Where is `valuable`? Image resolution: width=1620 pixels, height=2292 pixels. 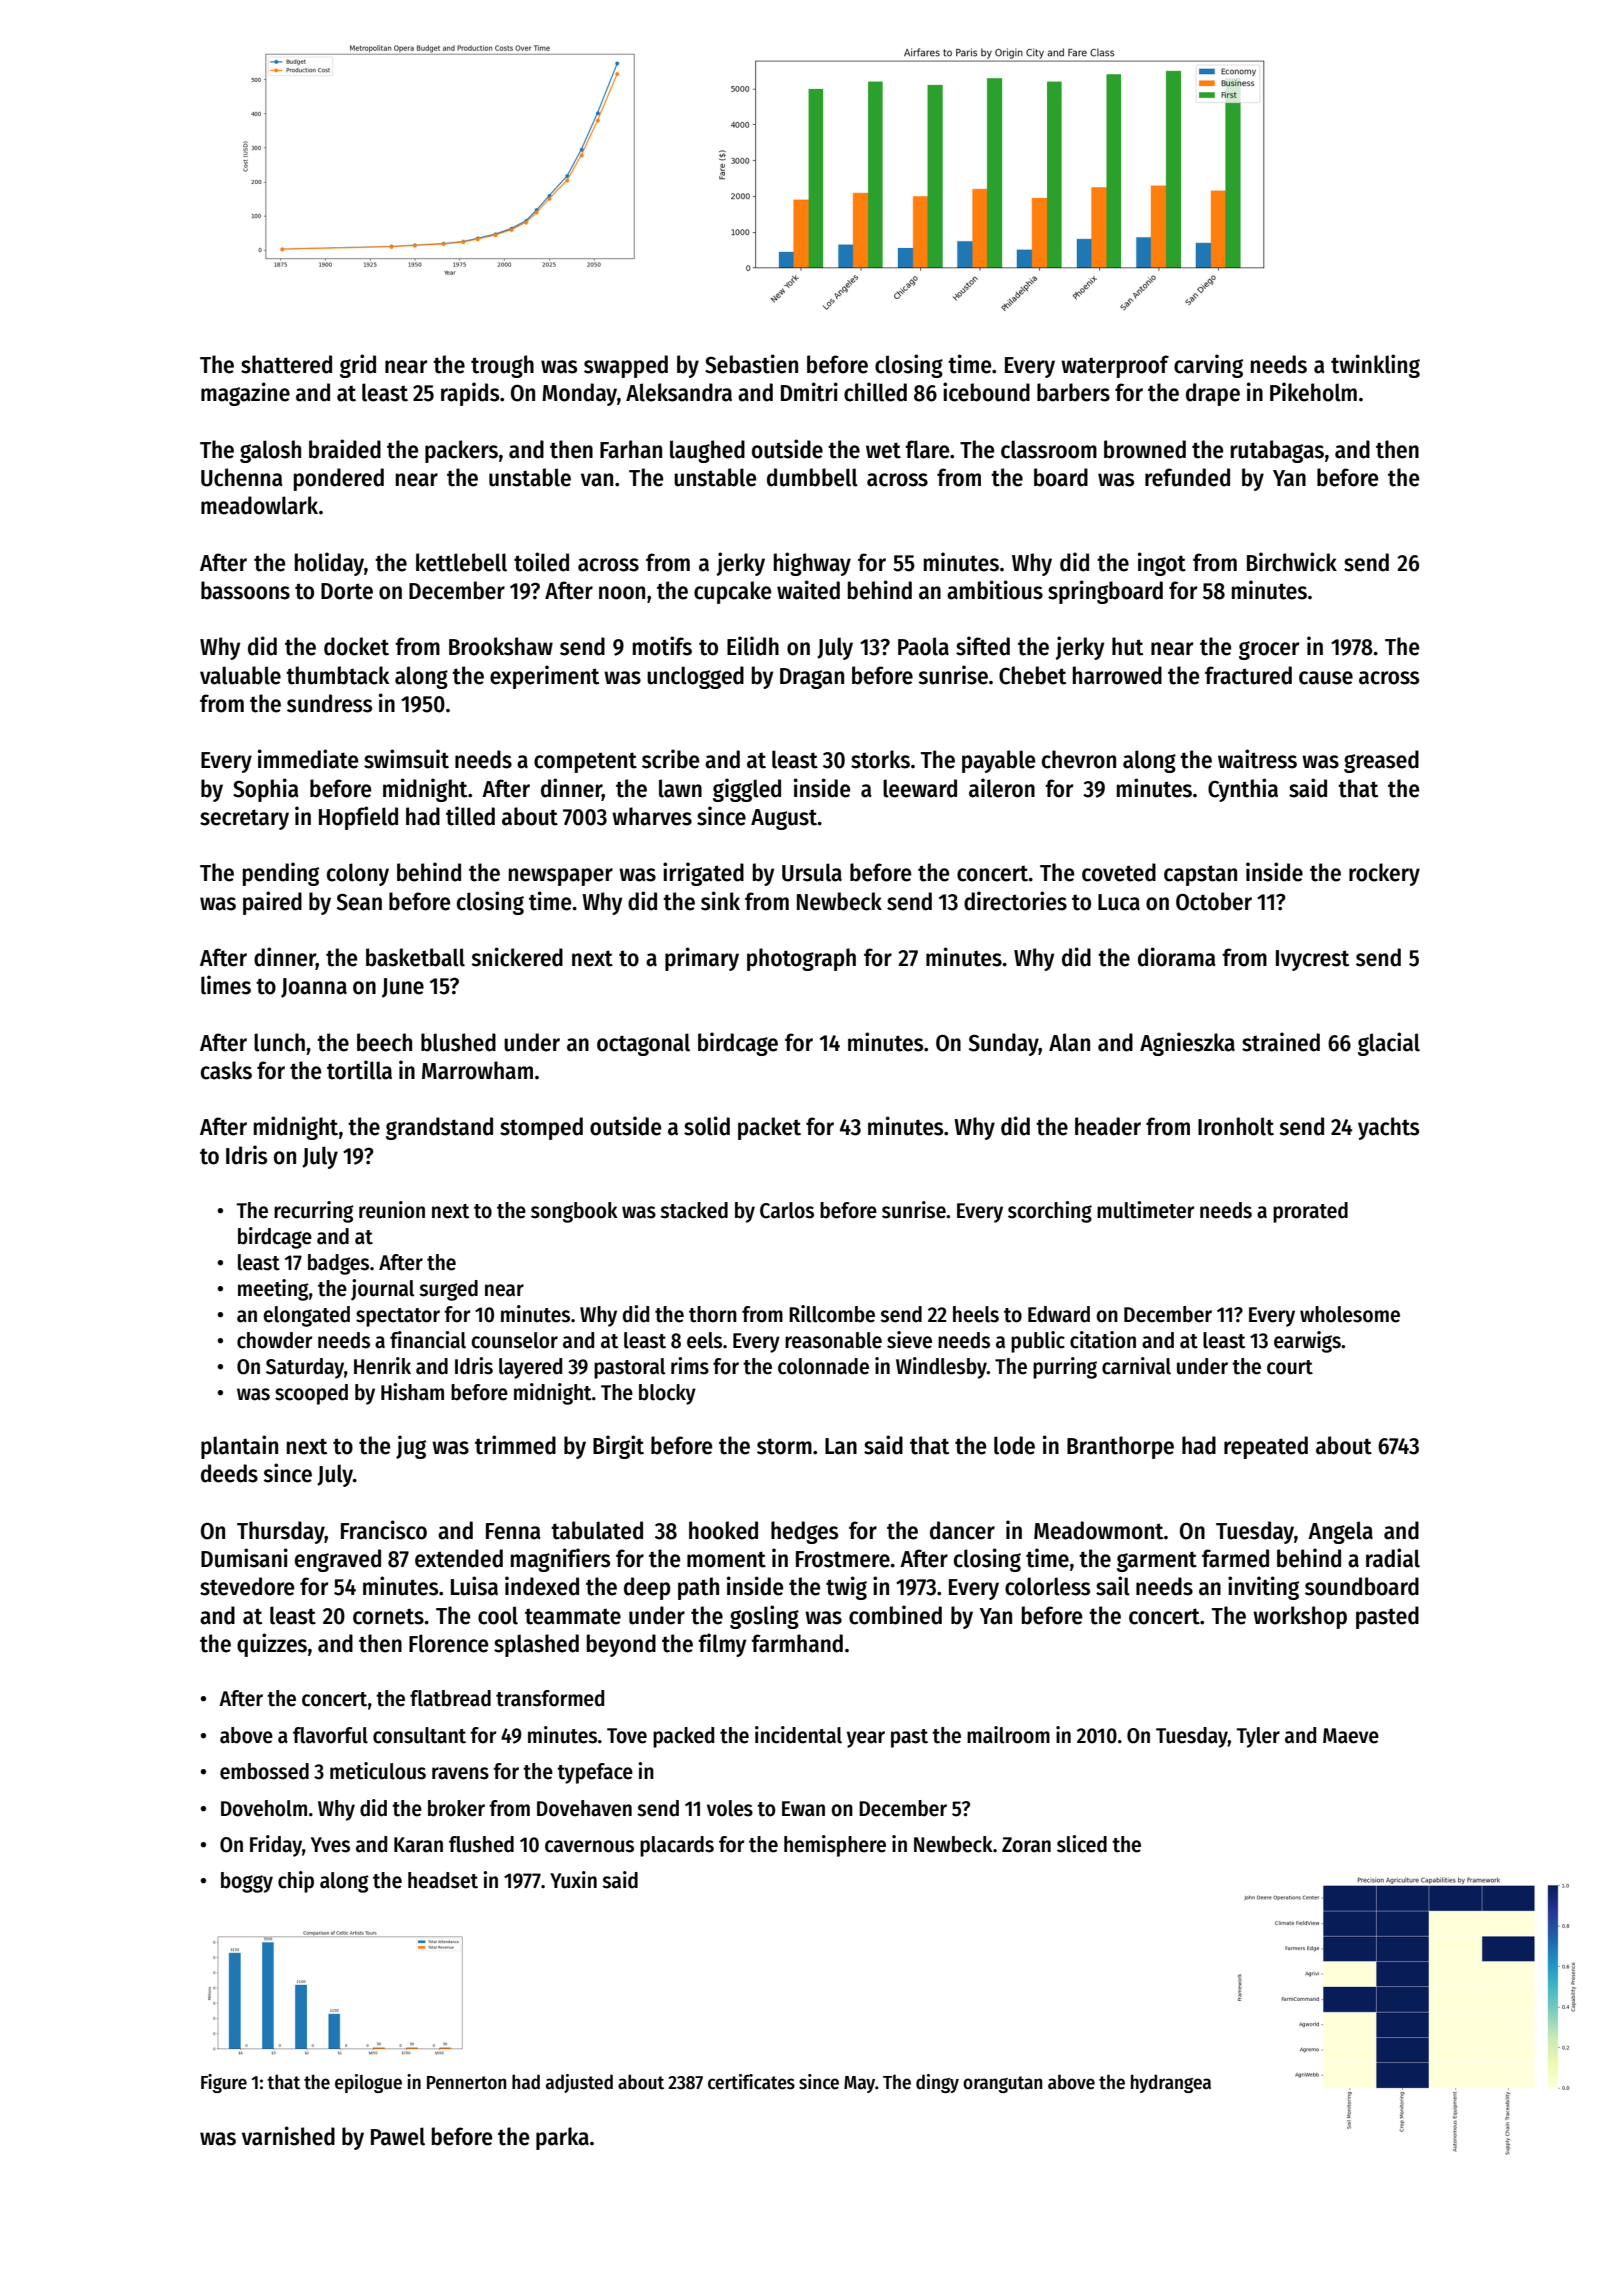 valuable is located at coordinates (240, 675).
